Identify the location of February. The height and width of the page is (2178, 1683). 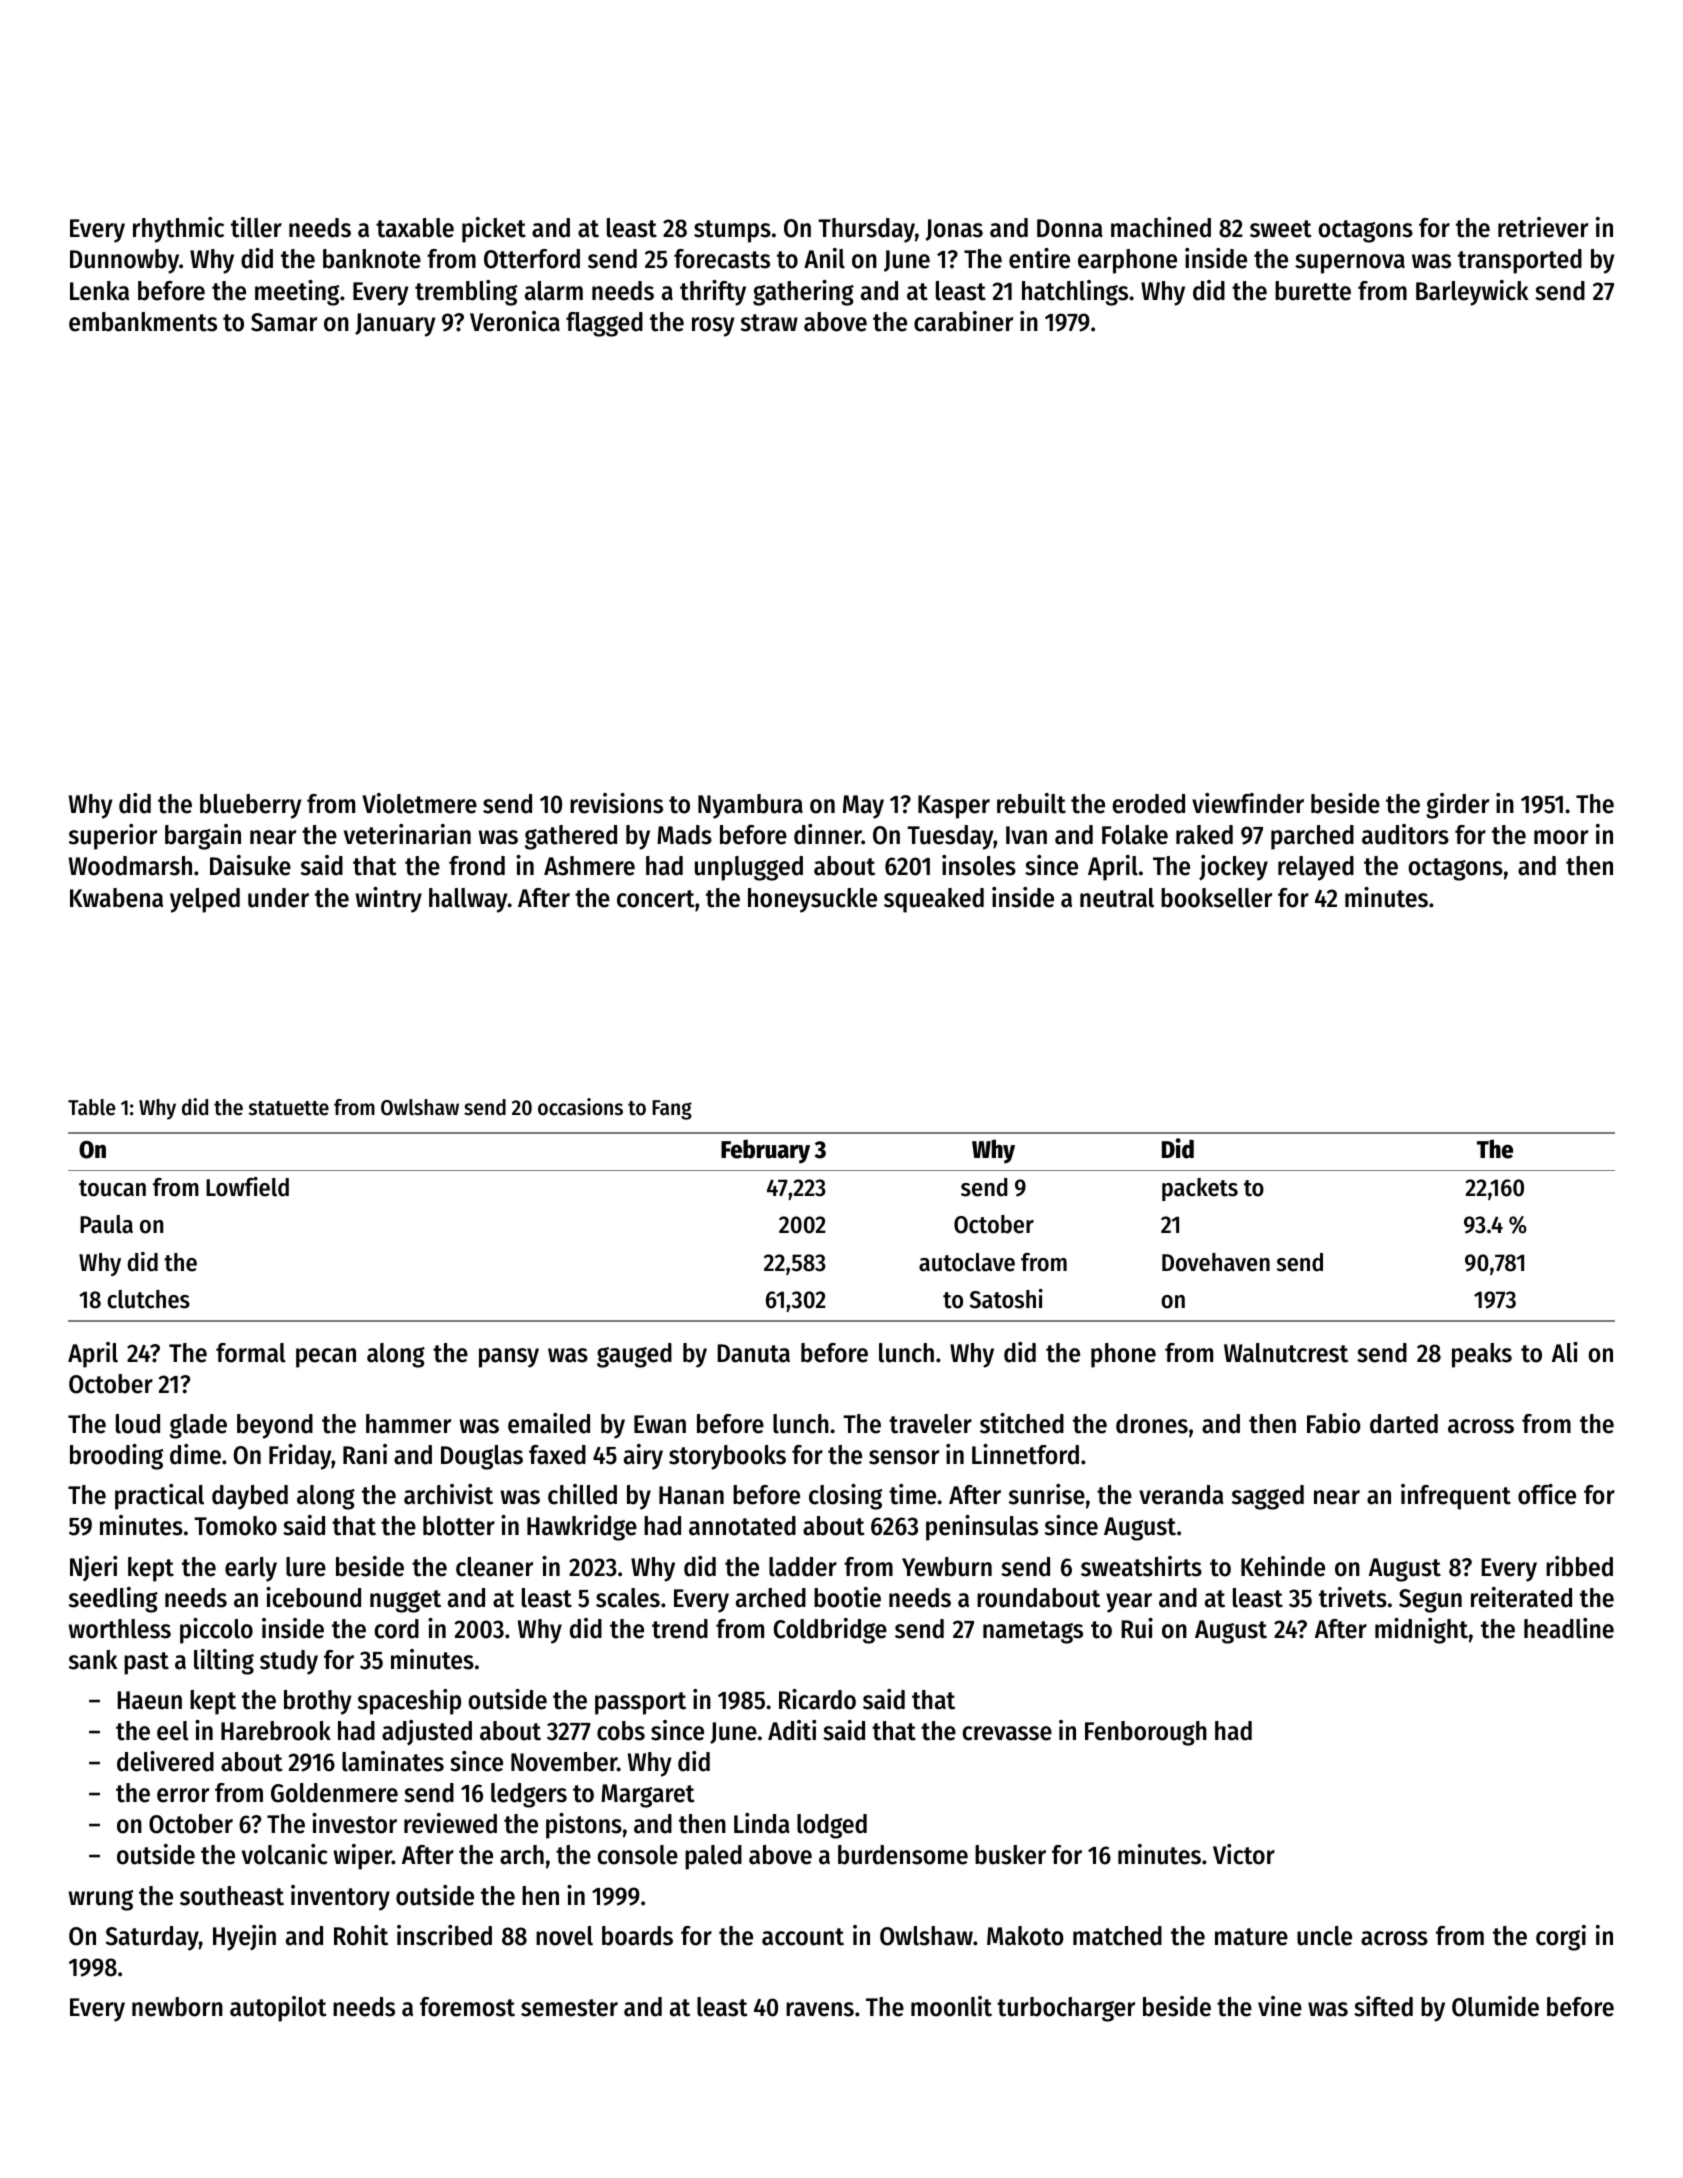
(765, 1151).
